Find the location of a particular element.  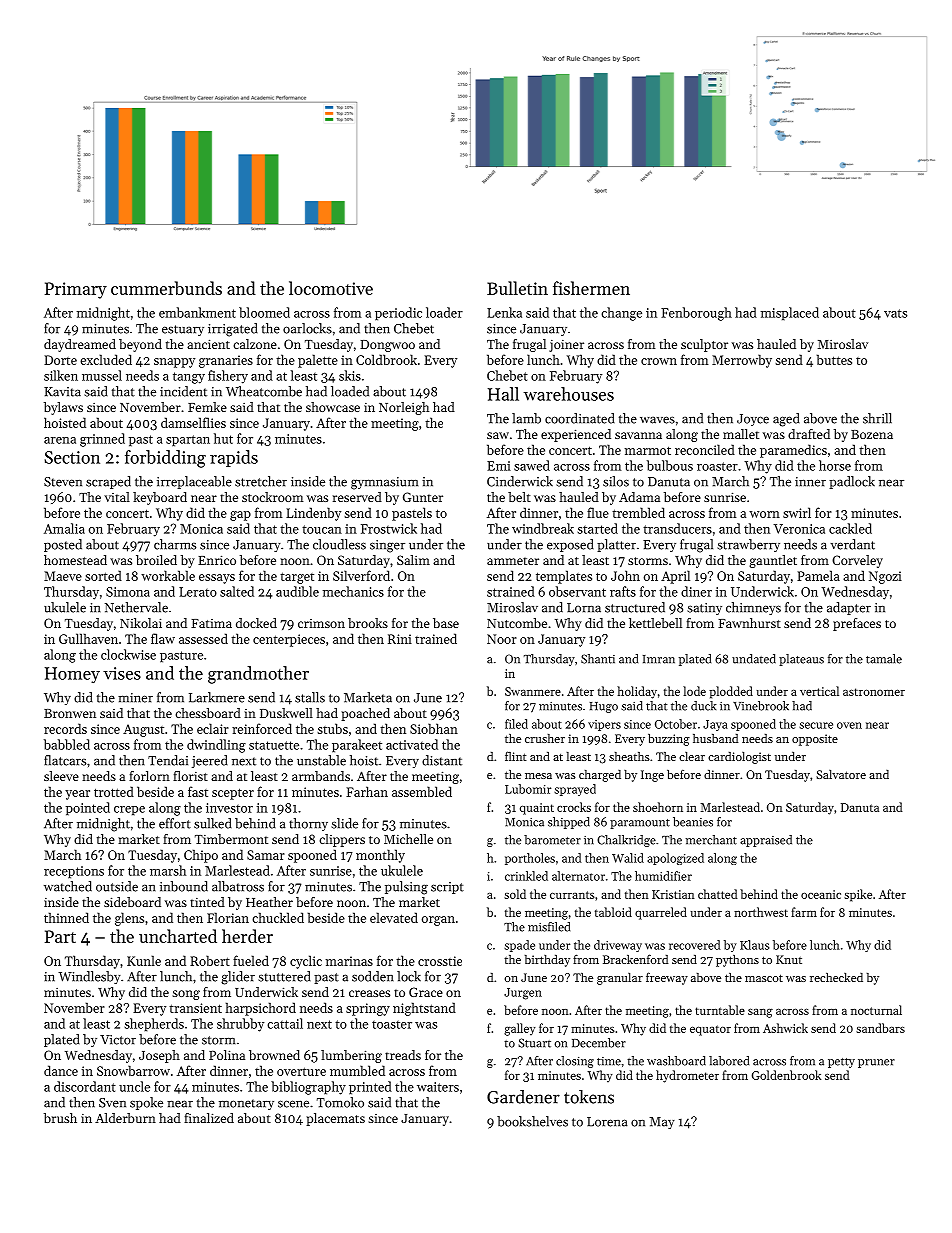

brush is located at coordinates (60, 1118).
